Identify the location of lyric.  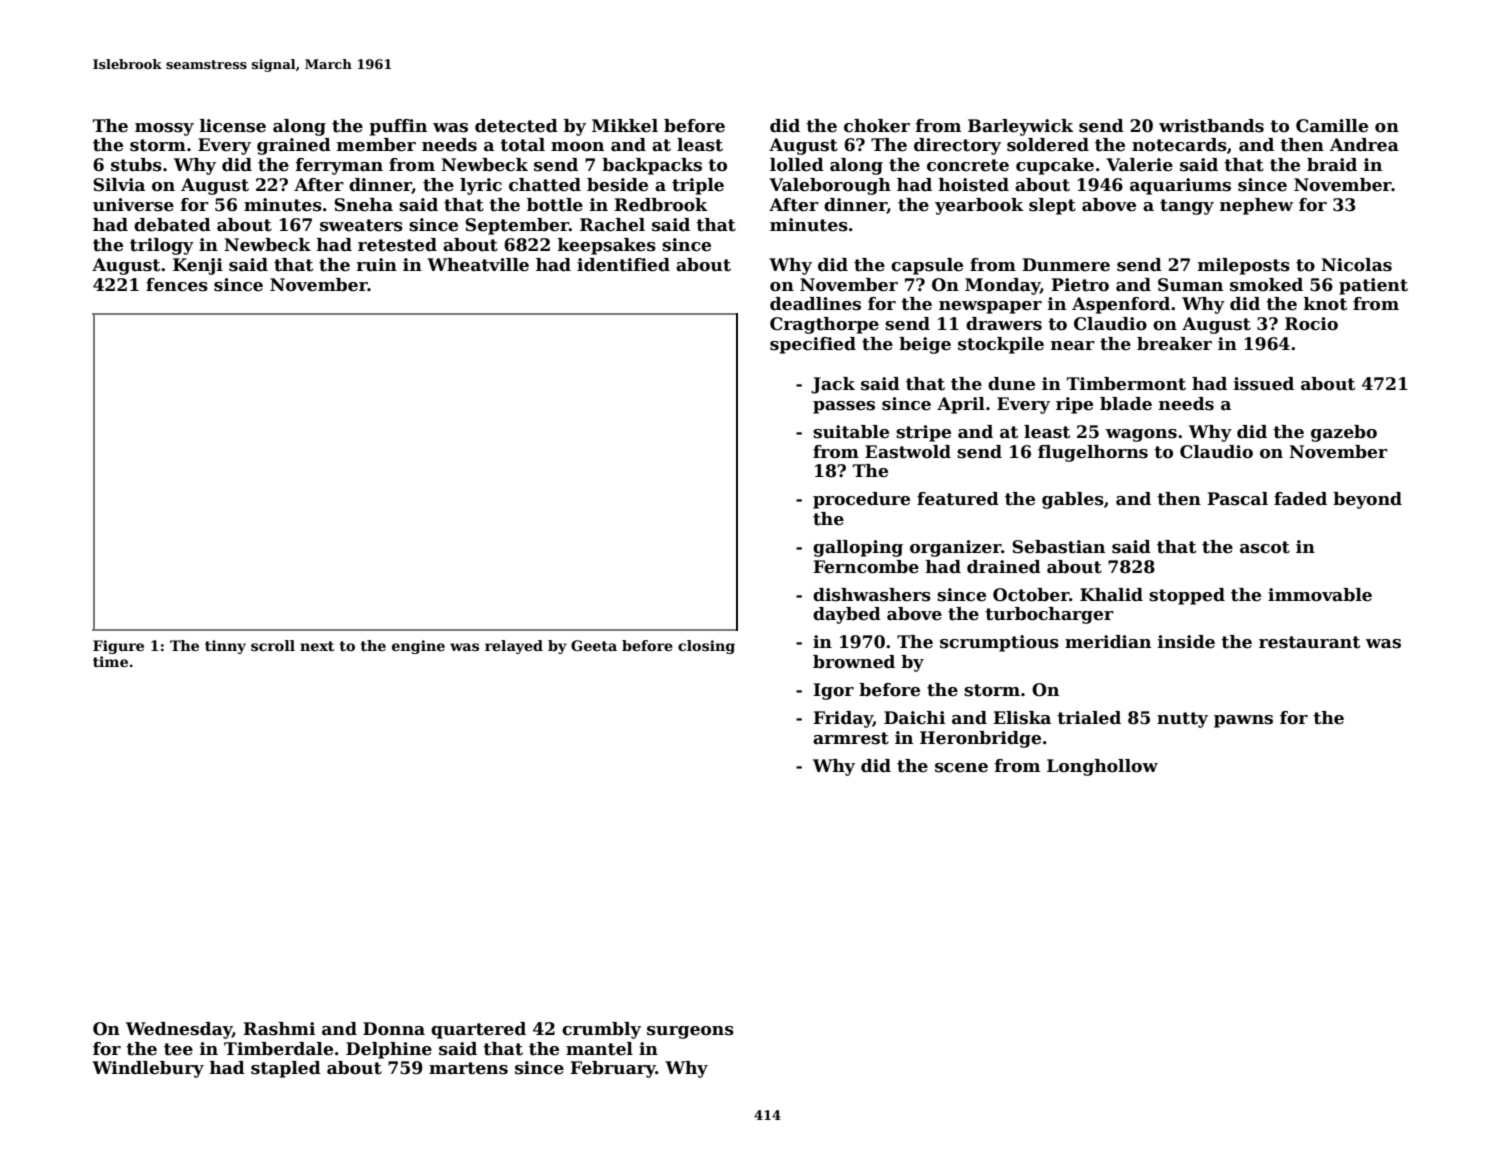
(481, 186).
